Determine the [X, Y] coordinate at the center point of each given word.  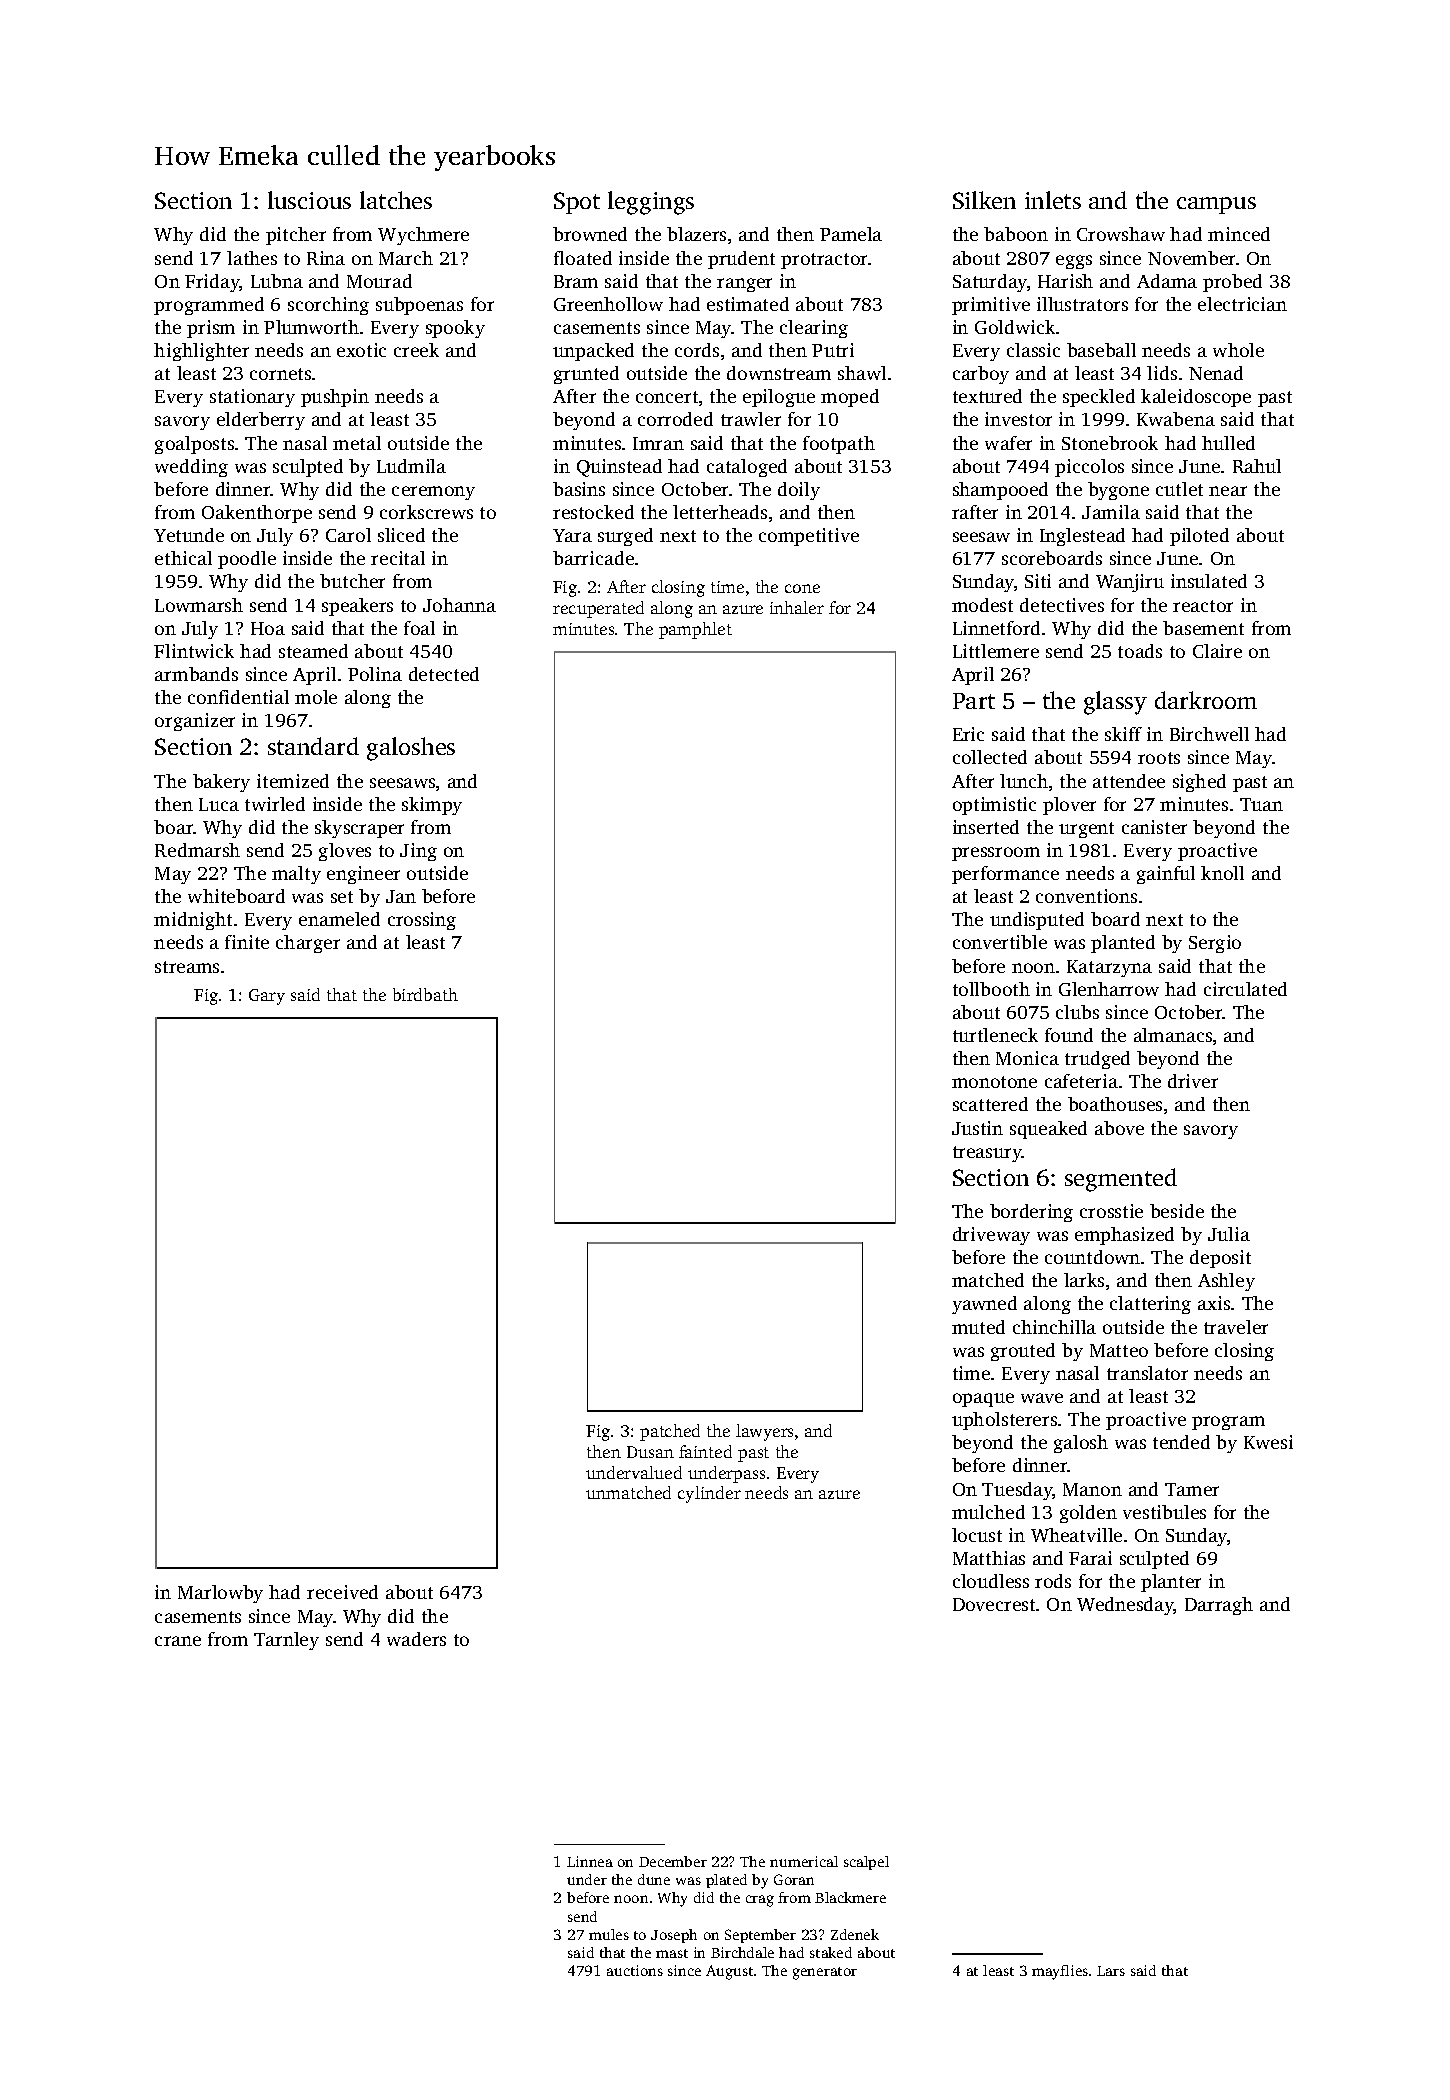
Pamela [851, 234]
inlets [1053, 200]
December [673, 1861]
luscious [309, 200]
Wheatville [1076, 1535]
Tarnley [286, 1641]
